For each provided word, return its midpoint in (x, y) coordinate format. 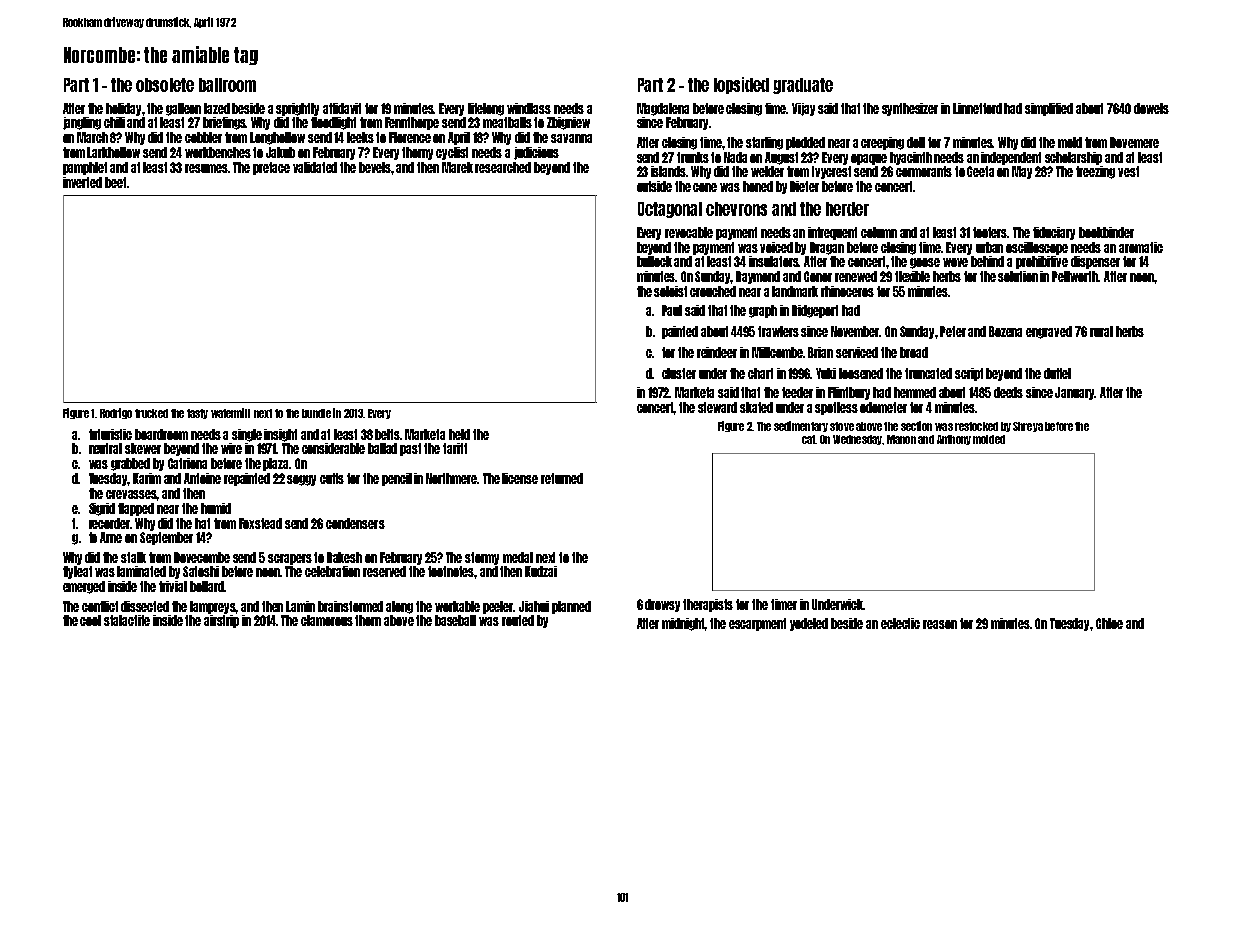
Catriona (187, 463)
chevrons (736, 209)
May (1022, 172)
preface (271, 168)
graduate (803, 86)
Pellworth (1075, 276)
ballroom (227, 85)
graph (763, 311)
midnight (684, 624)
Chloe (1109, 623)
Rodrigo (116, 413)
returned (562, 478)
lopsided (741, 85)
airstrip (221, 621)
